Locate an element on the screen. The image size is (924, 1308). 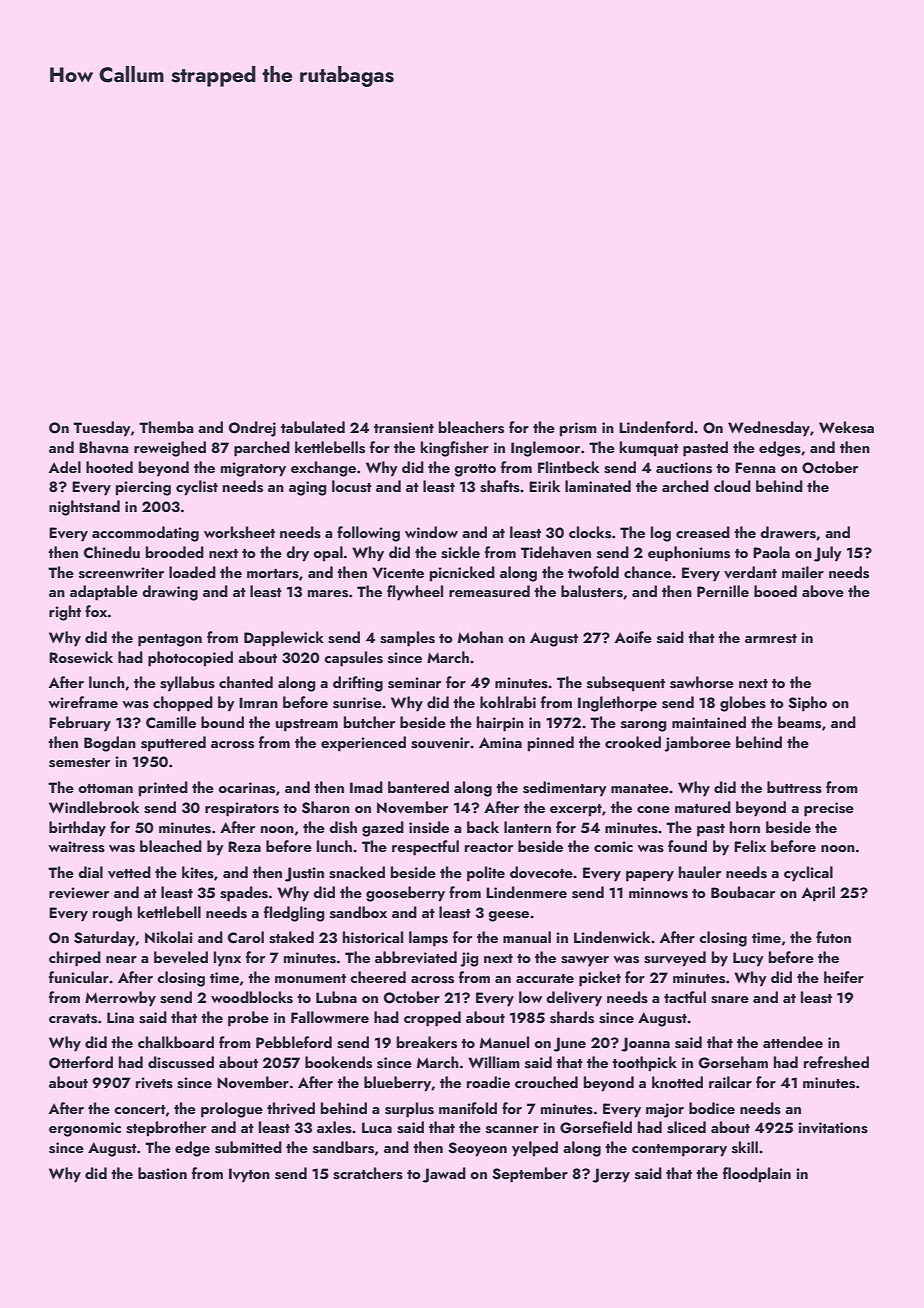
concert is located at coordinates (140, 1109).
